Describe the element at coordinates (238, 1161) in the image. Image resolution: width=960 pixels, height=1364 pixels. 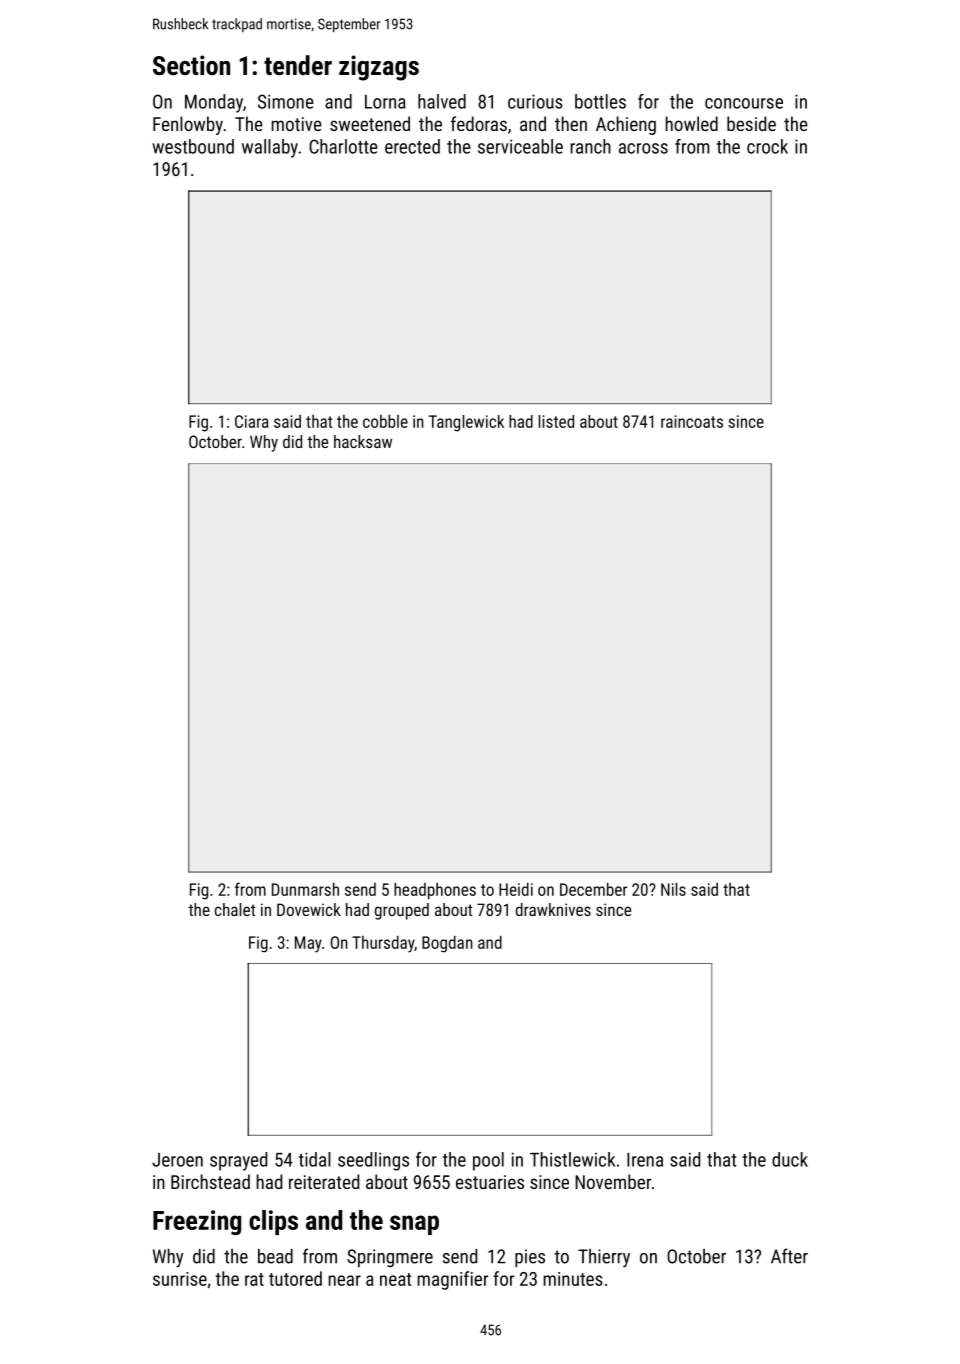
I see `sprayed` at that location.
